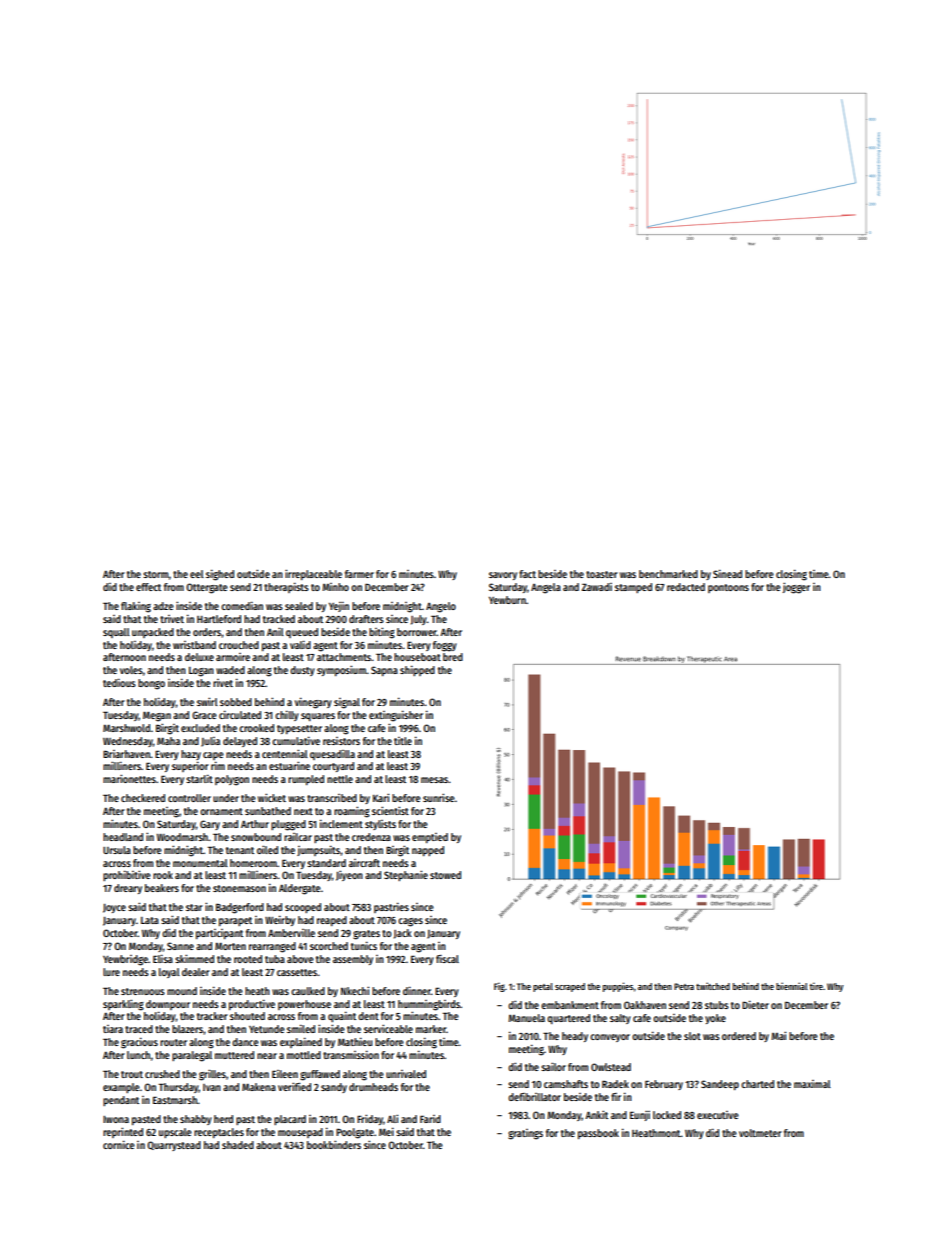 This screenshot has width=952, height=1233. I want to click on sparkling, so click(123, 1005).
